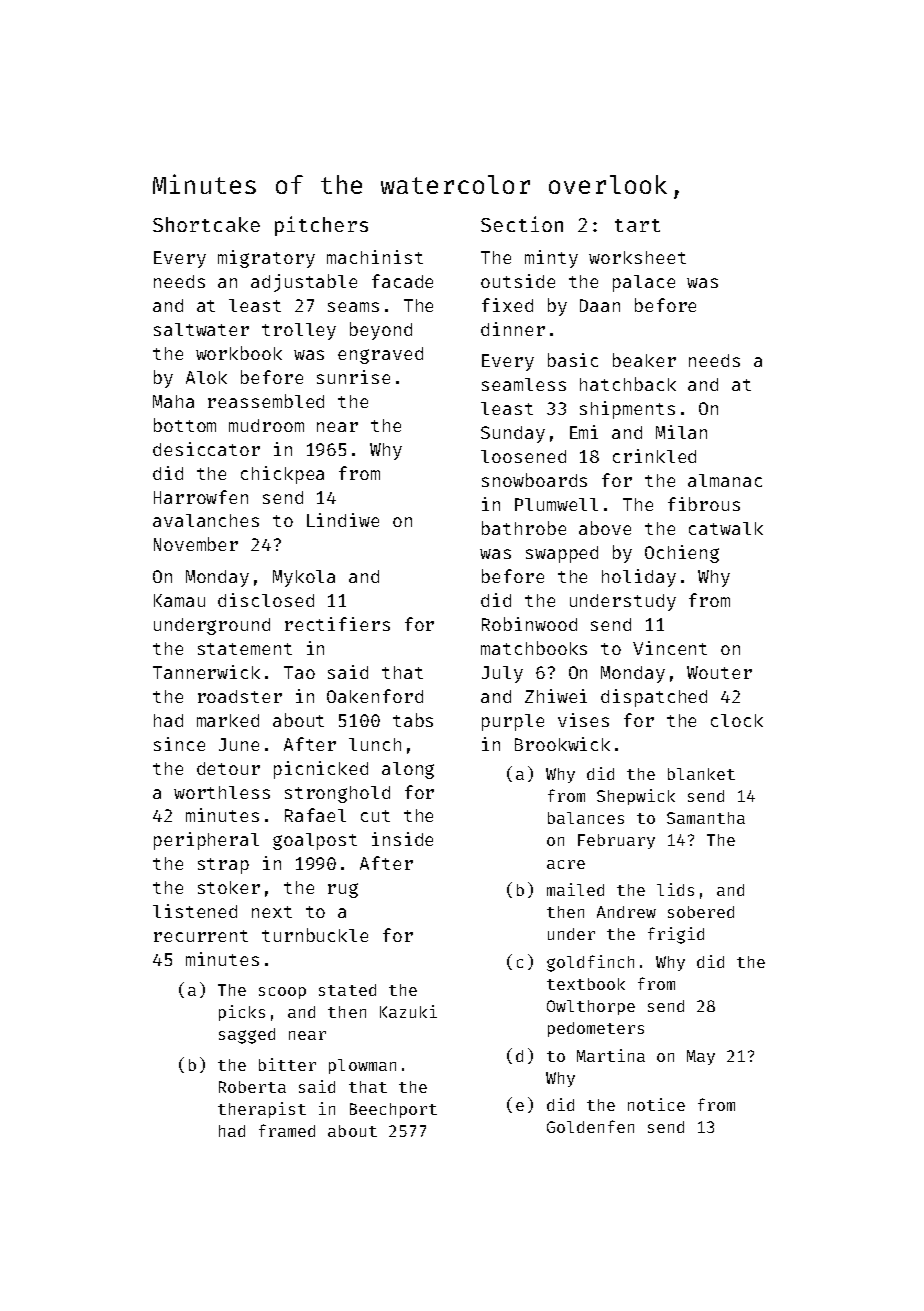 This screenshot has width=924, height=1311. Describe the element at coordinates (502, 674) in the screenshot. I see `July` at that location.
